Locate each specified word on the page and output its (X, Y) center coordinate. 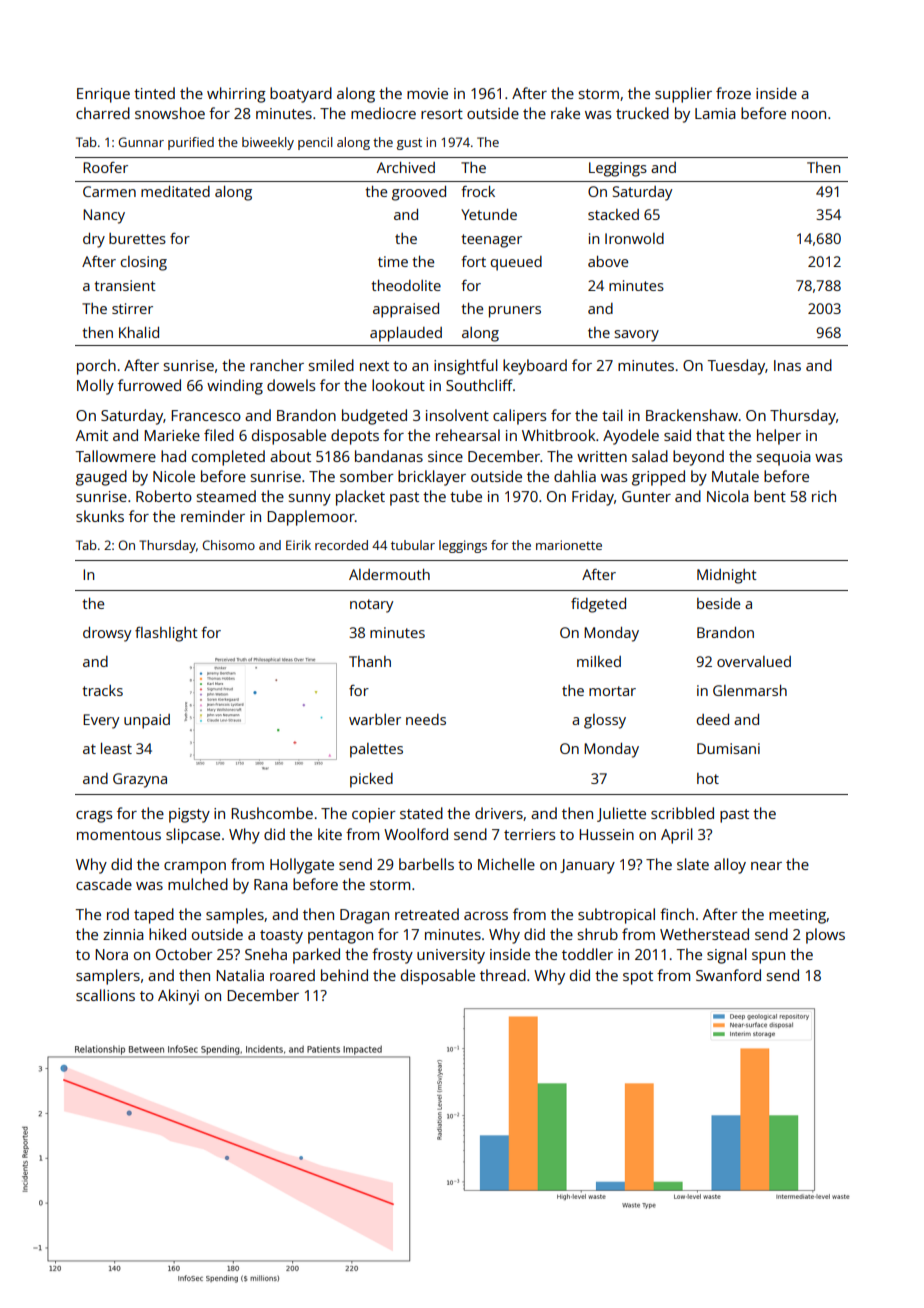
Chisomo (228, 545)
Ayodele (631, 437)
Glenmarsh (750, 690)
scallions (105, 995)
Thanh (370, 661)
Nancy (104, 216)
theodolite (406, 285)
